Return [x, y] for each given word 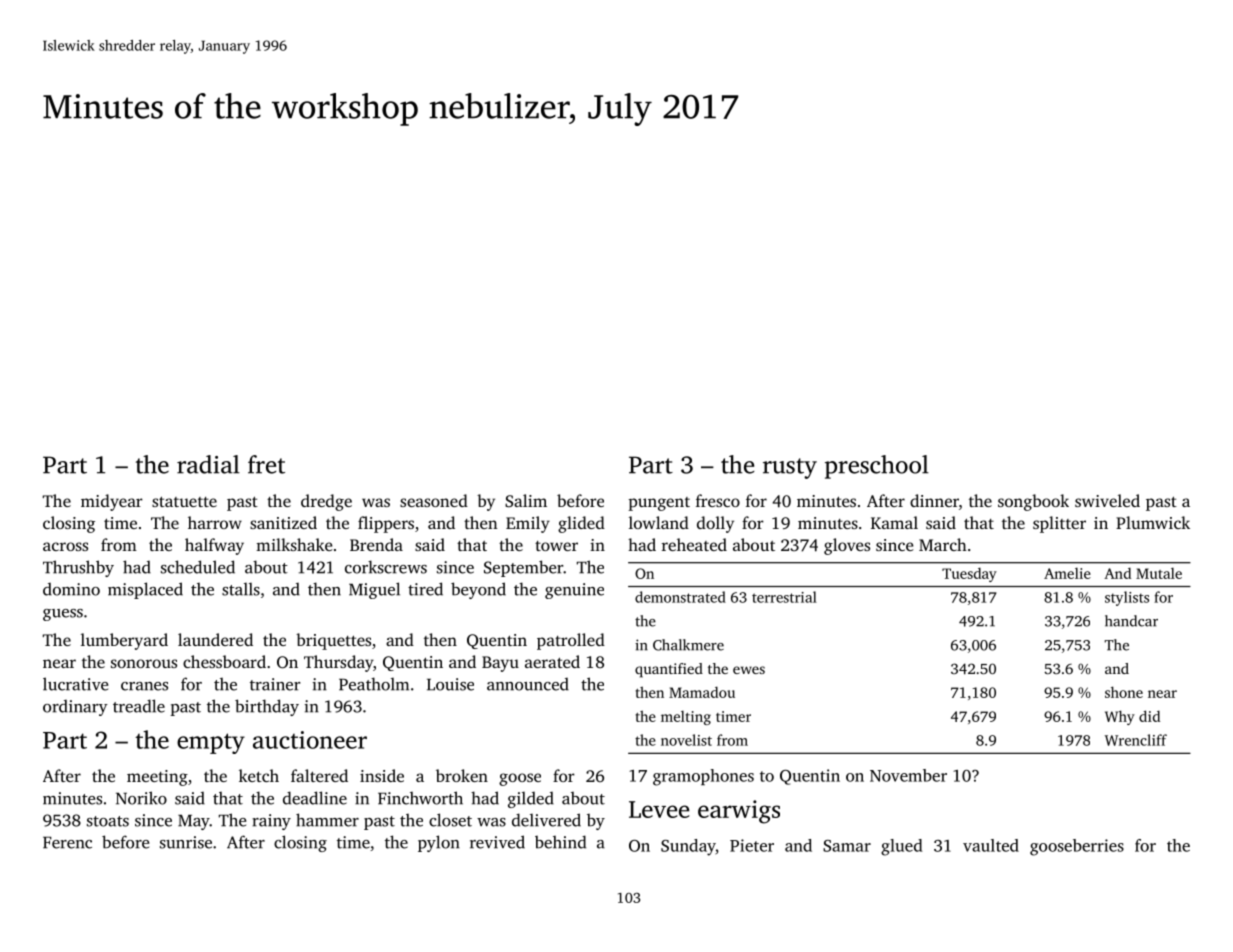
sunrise [186, 842]
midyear [112, 502]
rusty [790, 468]
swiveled [1107, 500]
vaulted [991, 845]
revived [497, 842]
